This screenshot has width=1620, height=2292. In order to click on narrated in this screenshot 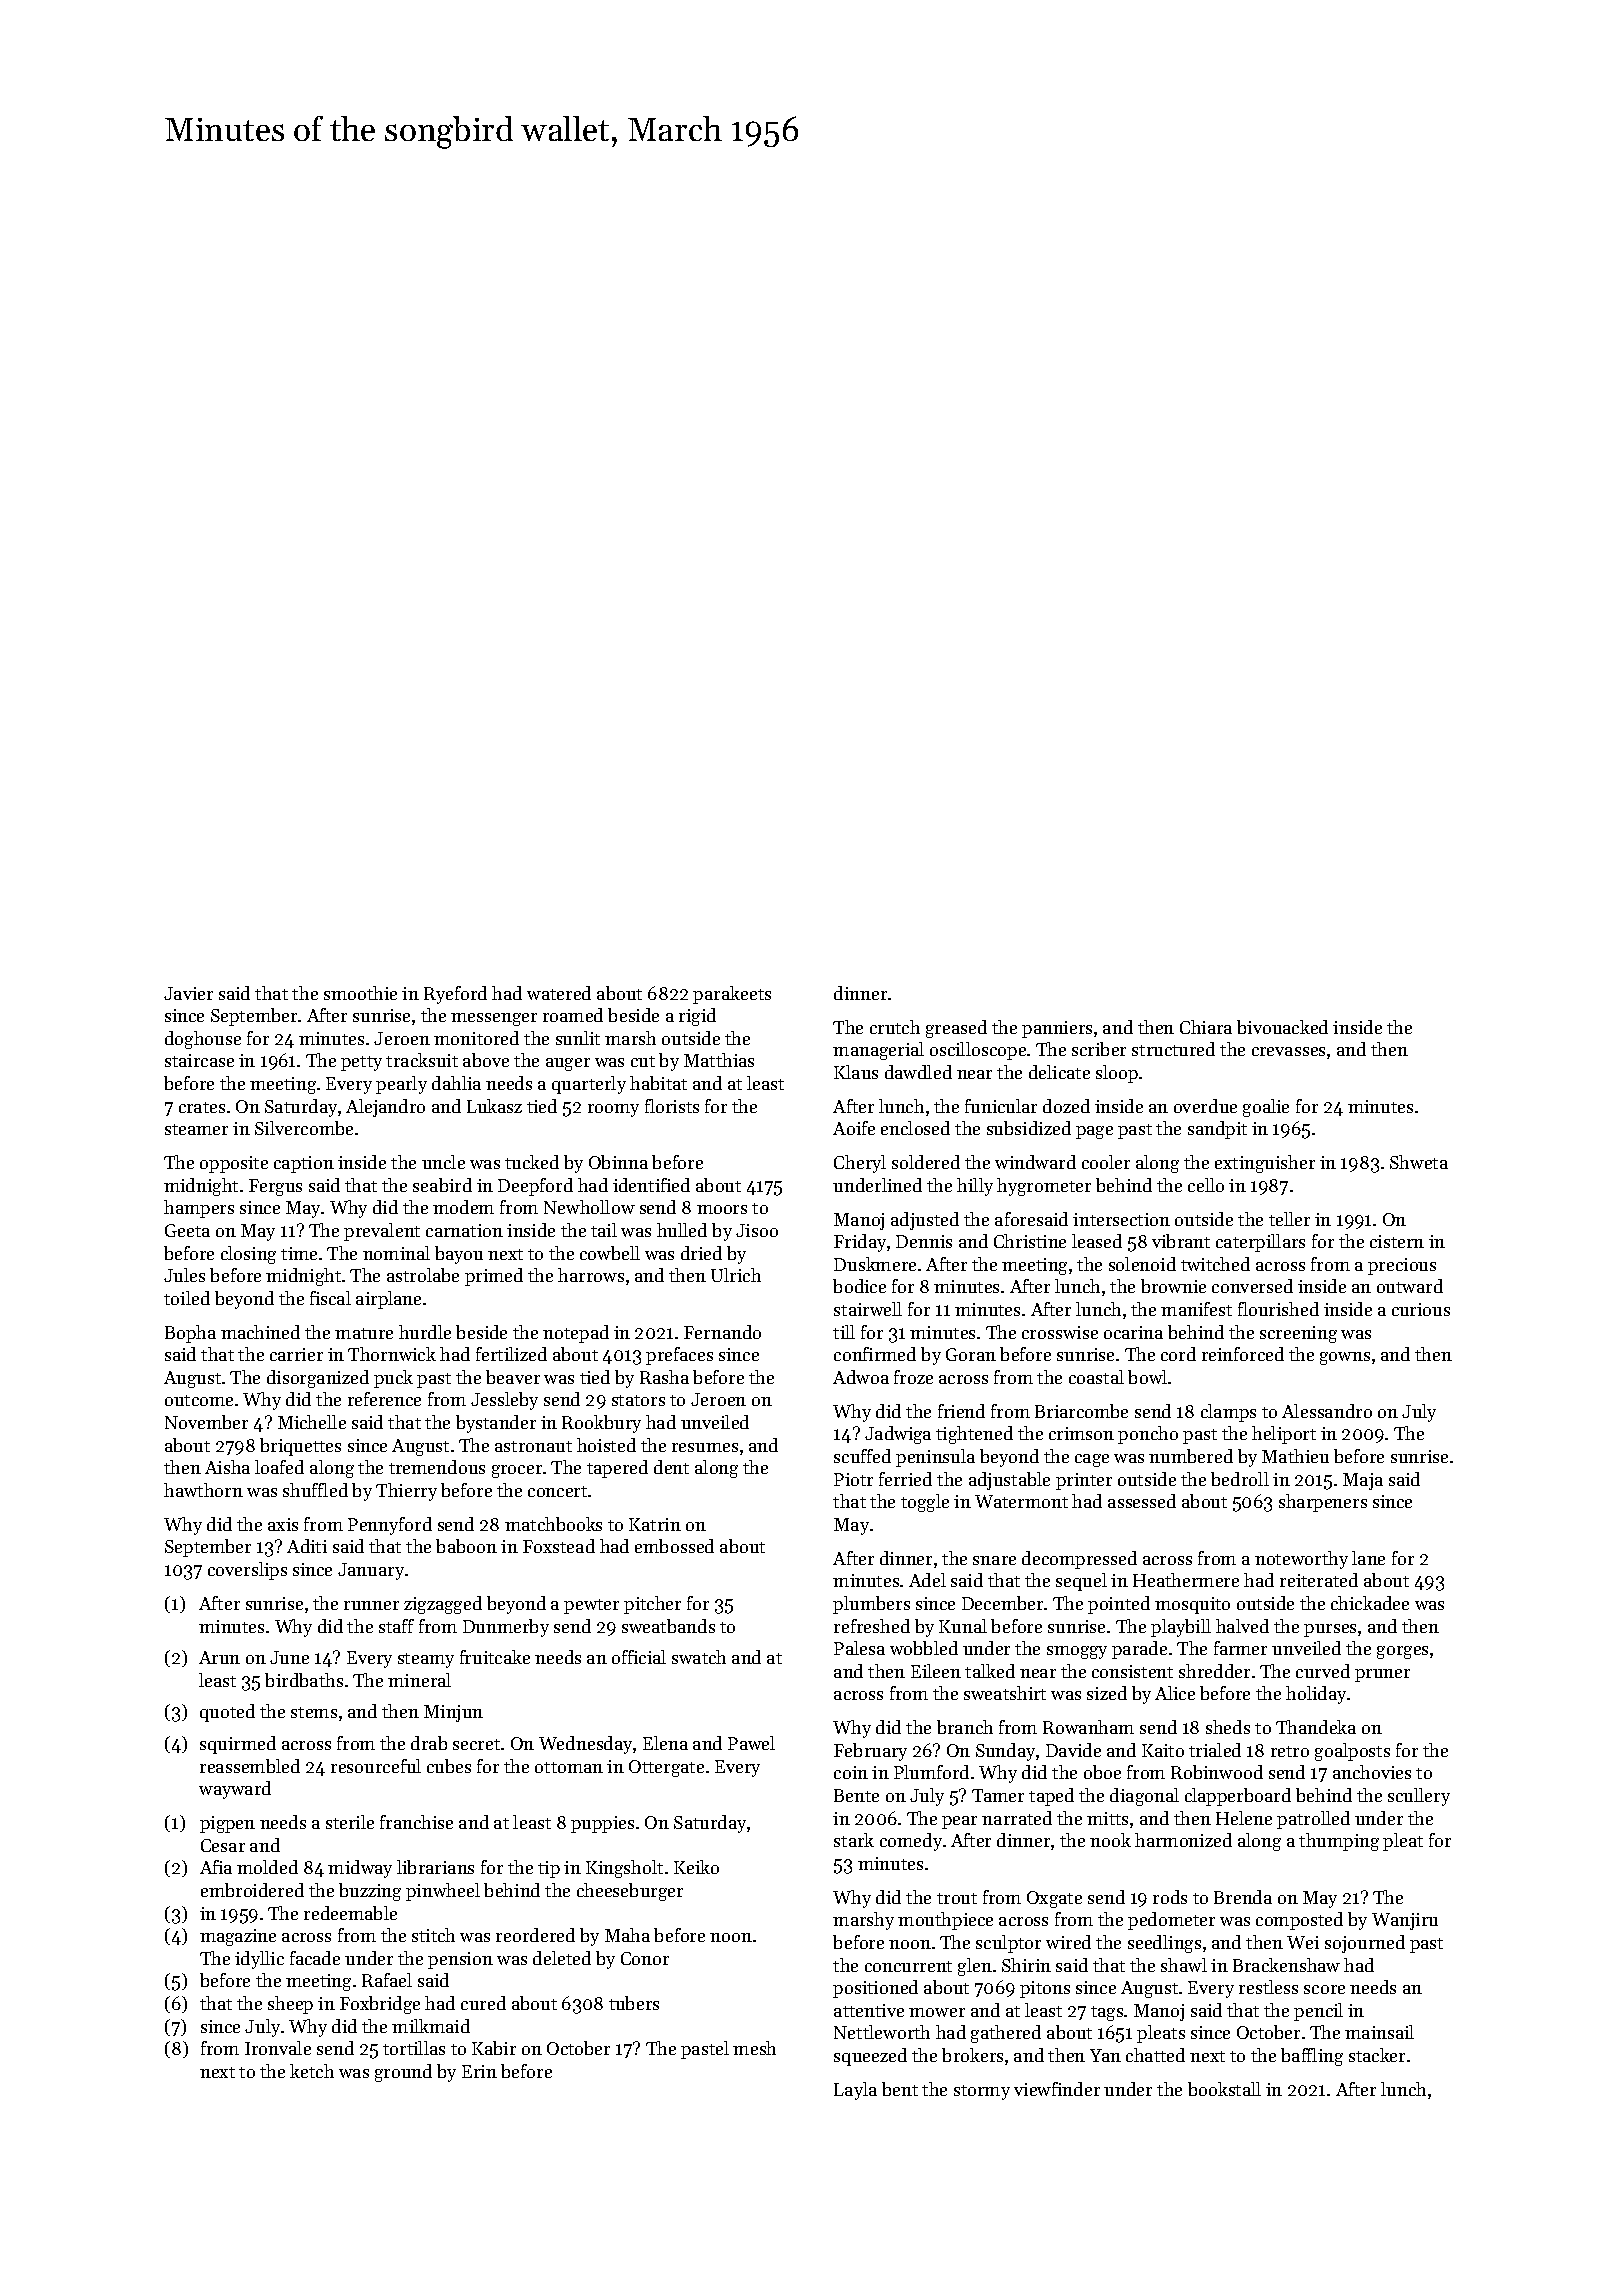, I will do `click(1017, 1818)`.
